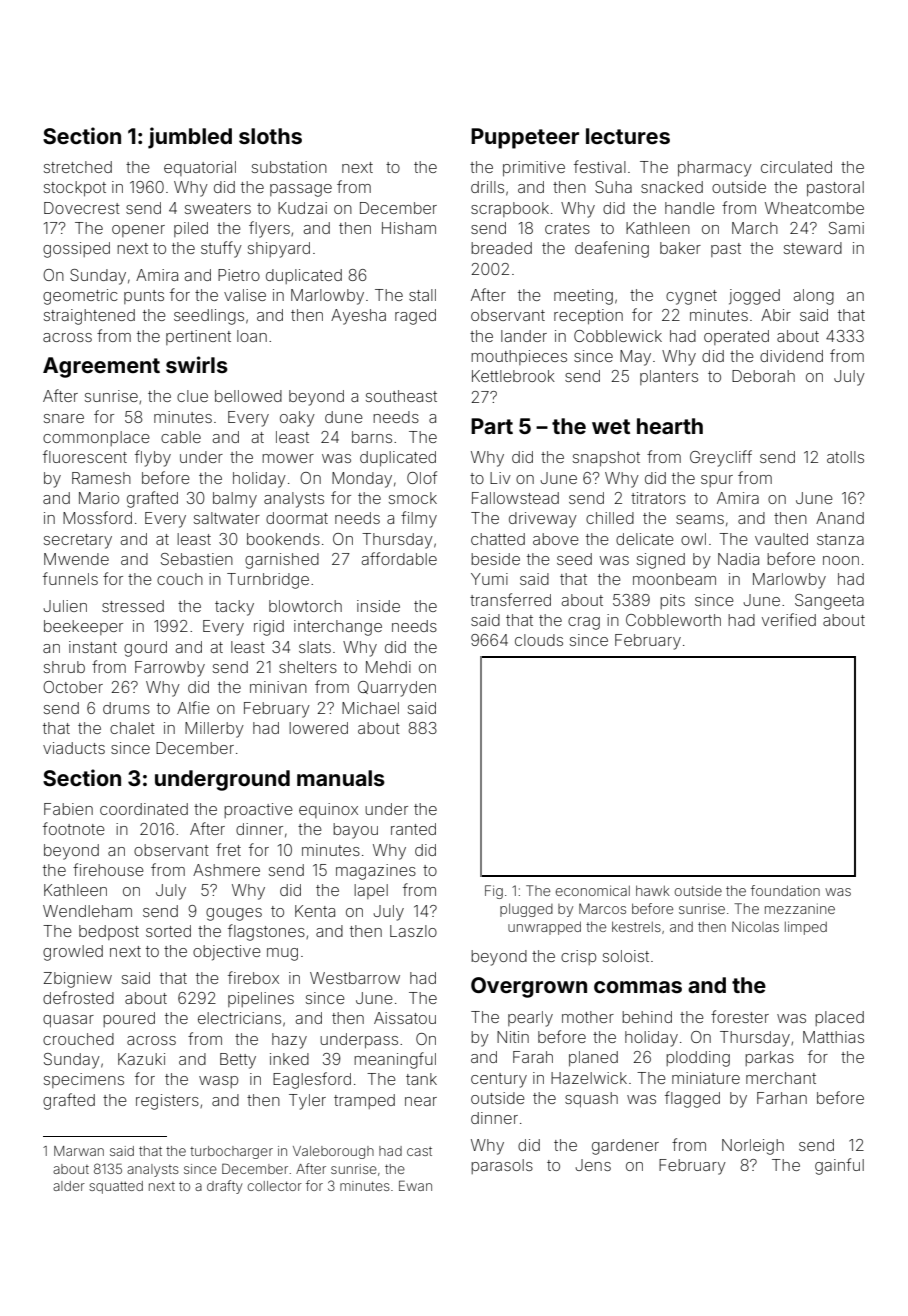 The height and width of the image is (1316, 908). What do you see at coordinates (218, 208) in the image?
I see `sweaters` at bounding box center [218, 208].
